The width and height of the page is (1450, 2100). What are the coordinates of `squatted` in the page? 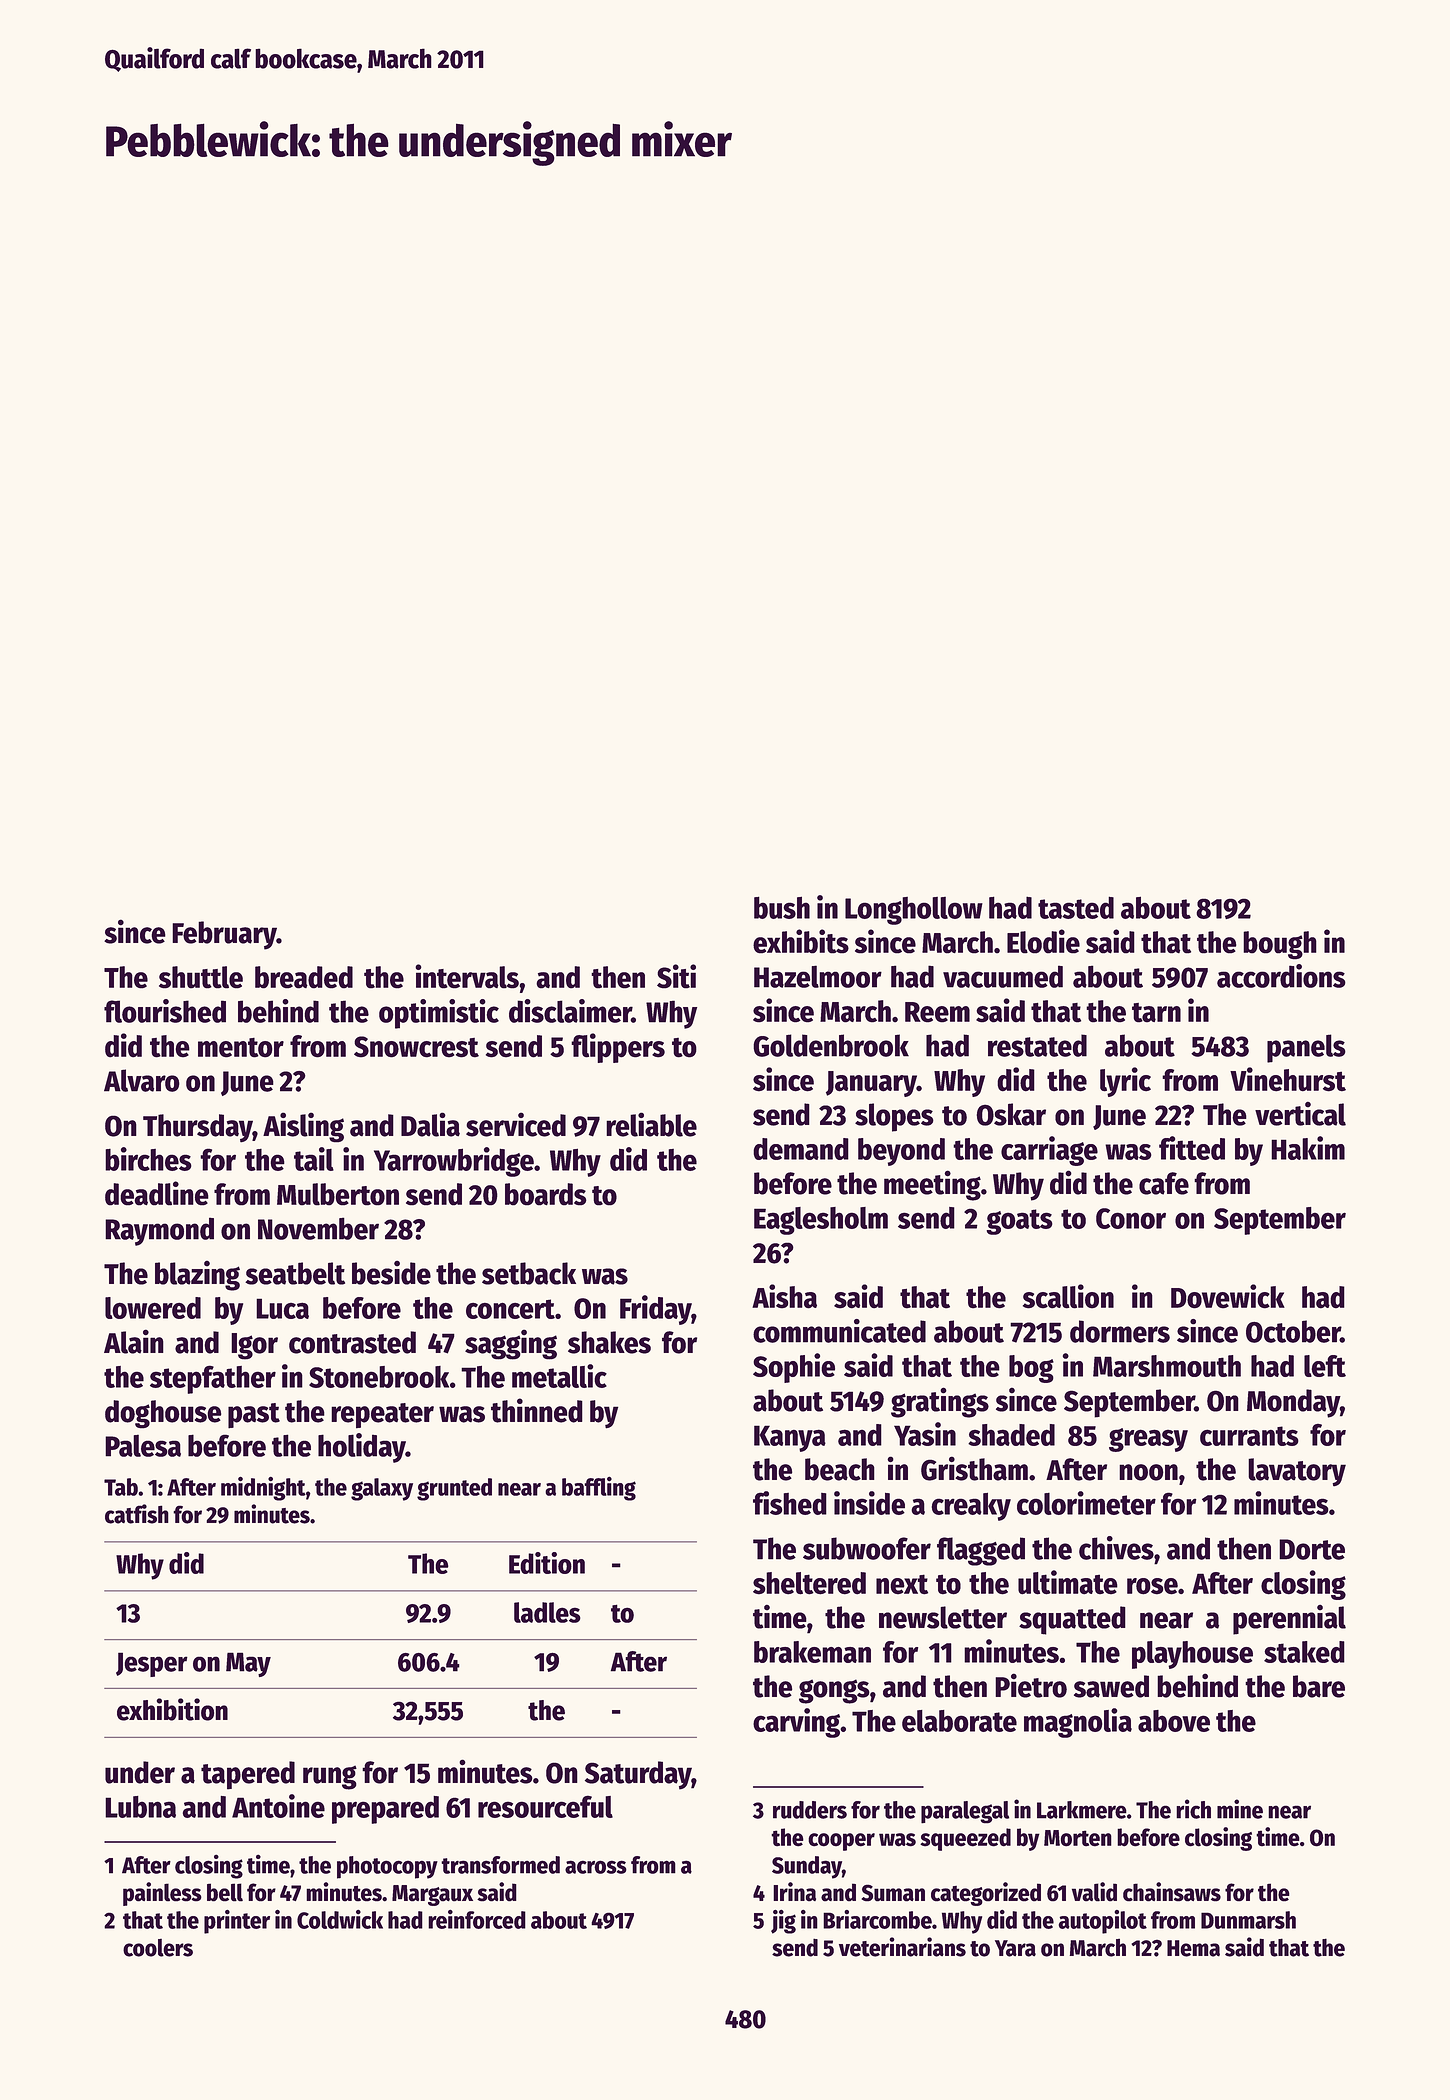 It's located at (1072, 1620).
